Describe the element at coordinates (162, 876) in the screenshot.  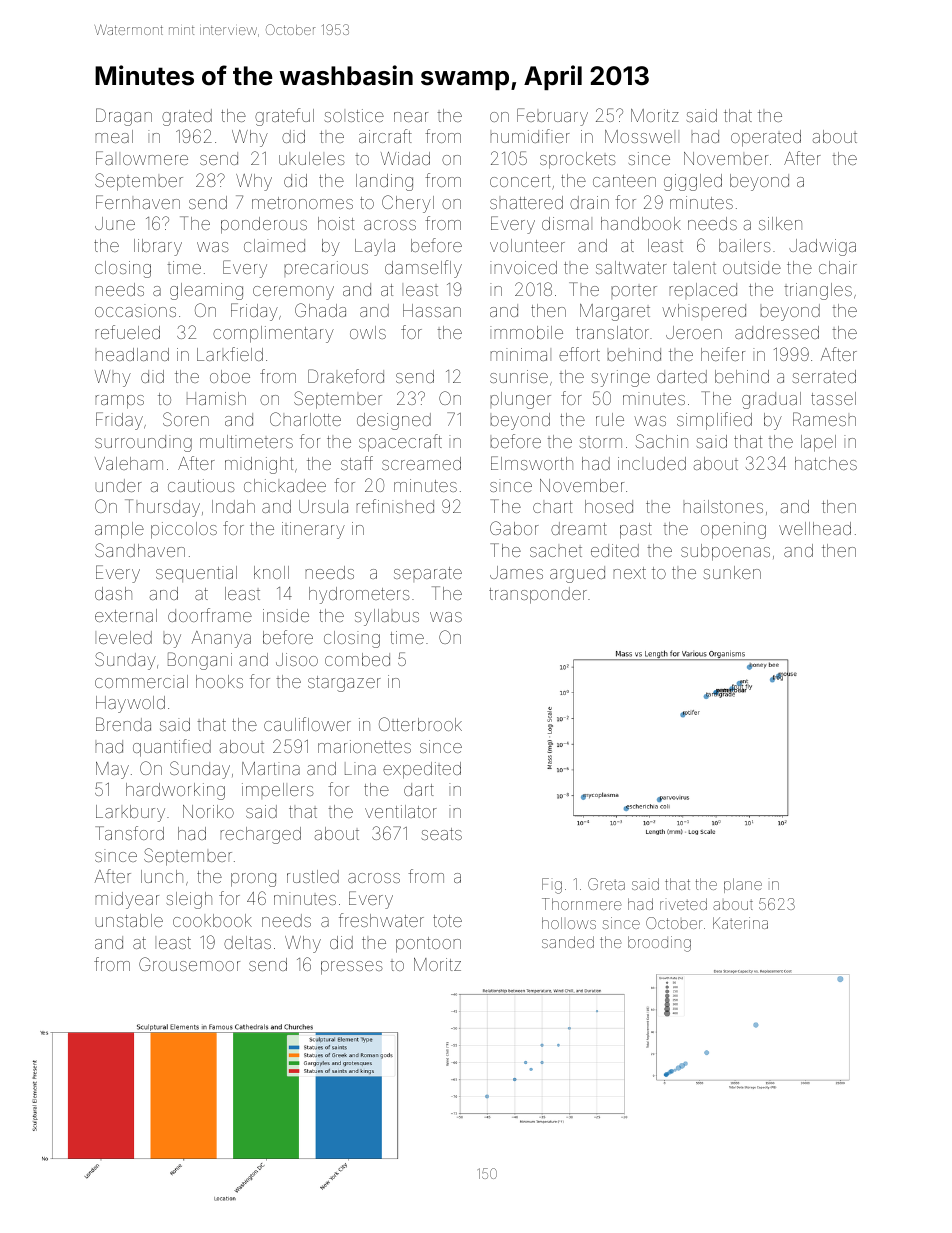
I see `lunch` at that location.
